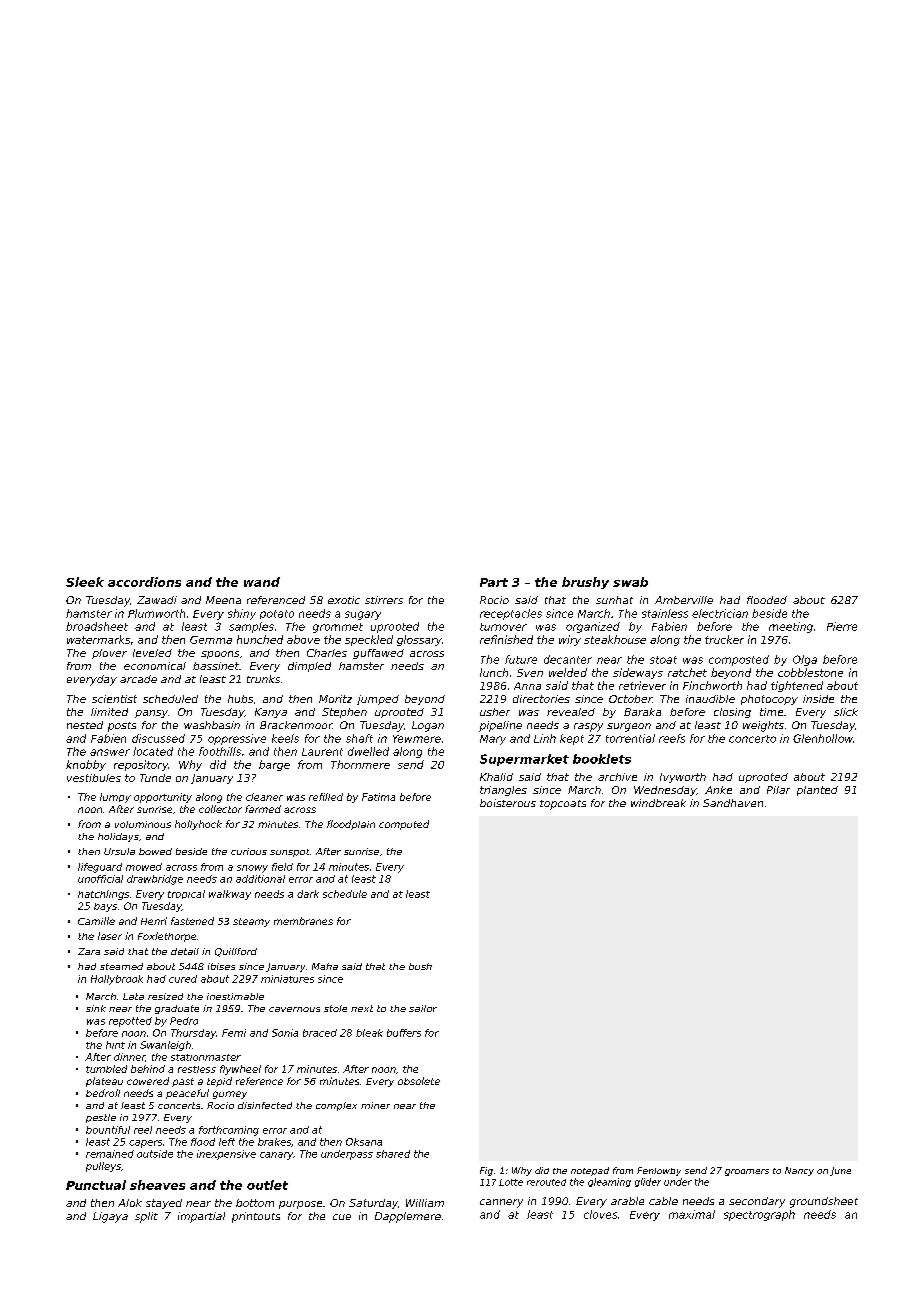  What do you see at coordinates (739, 660) in the image?
I see `composted` at bounding box center [739, 660].
